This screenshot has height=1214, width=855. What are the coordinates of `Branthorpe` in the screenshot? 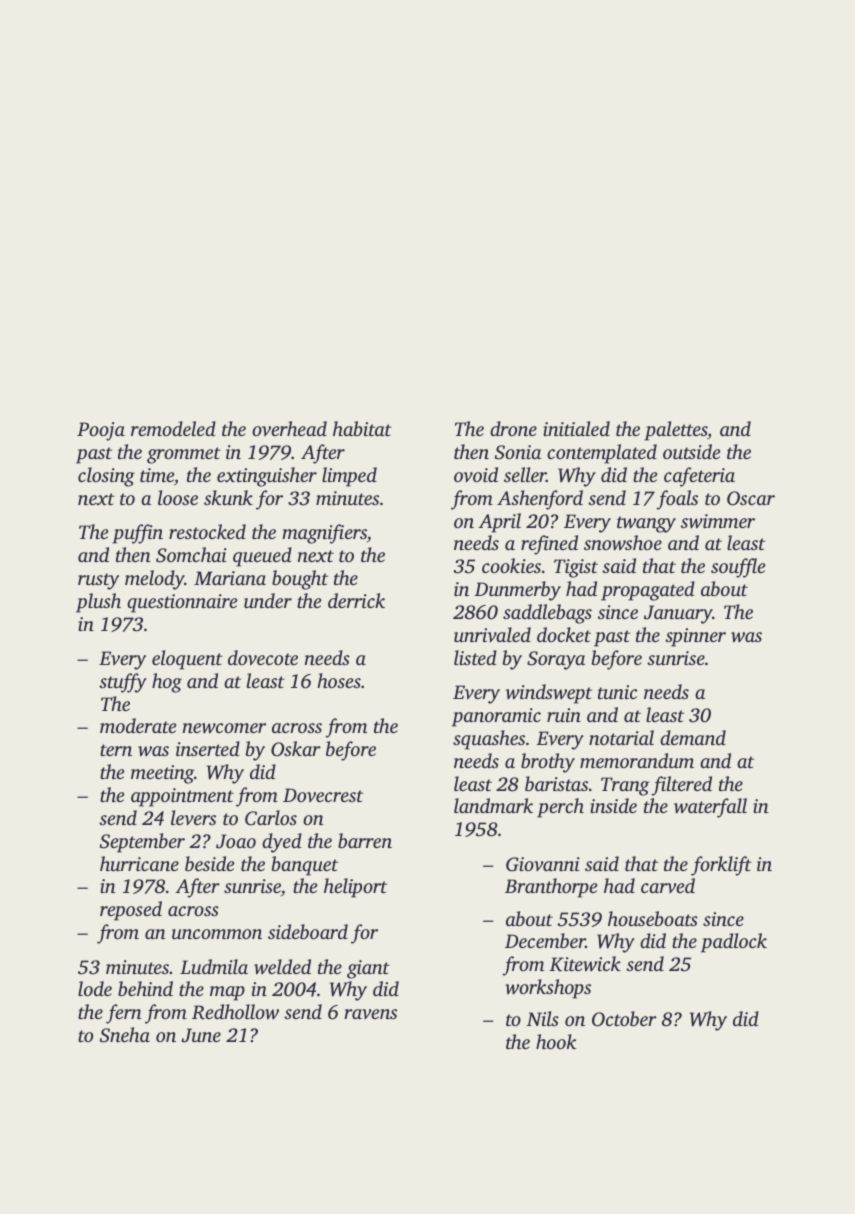 It's located at (551, 888).
